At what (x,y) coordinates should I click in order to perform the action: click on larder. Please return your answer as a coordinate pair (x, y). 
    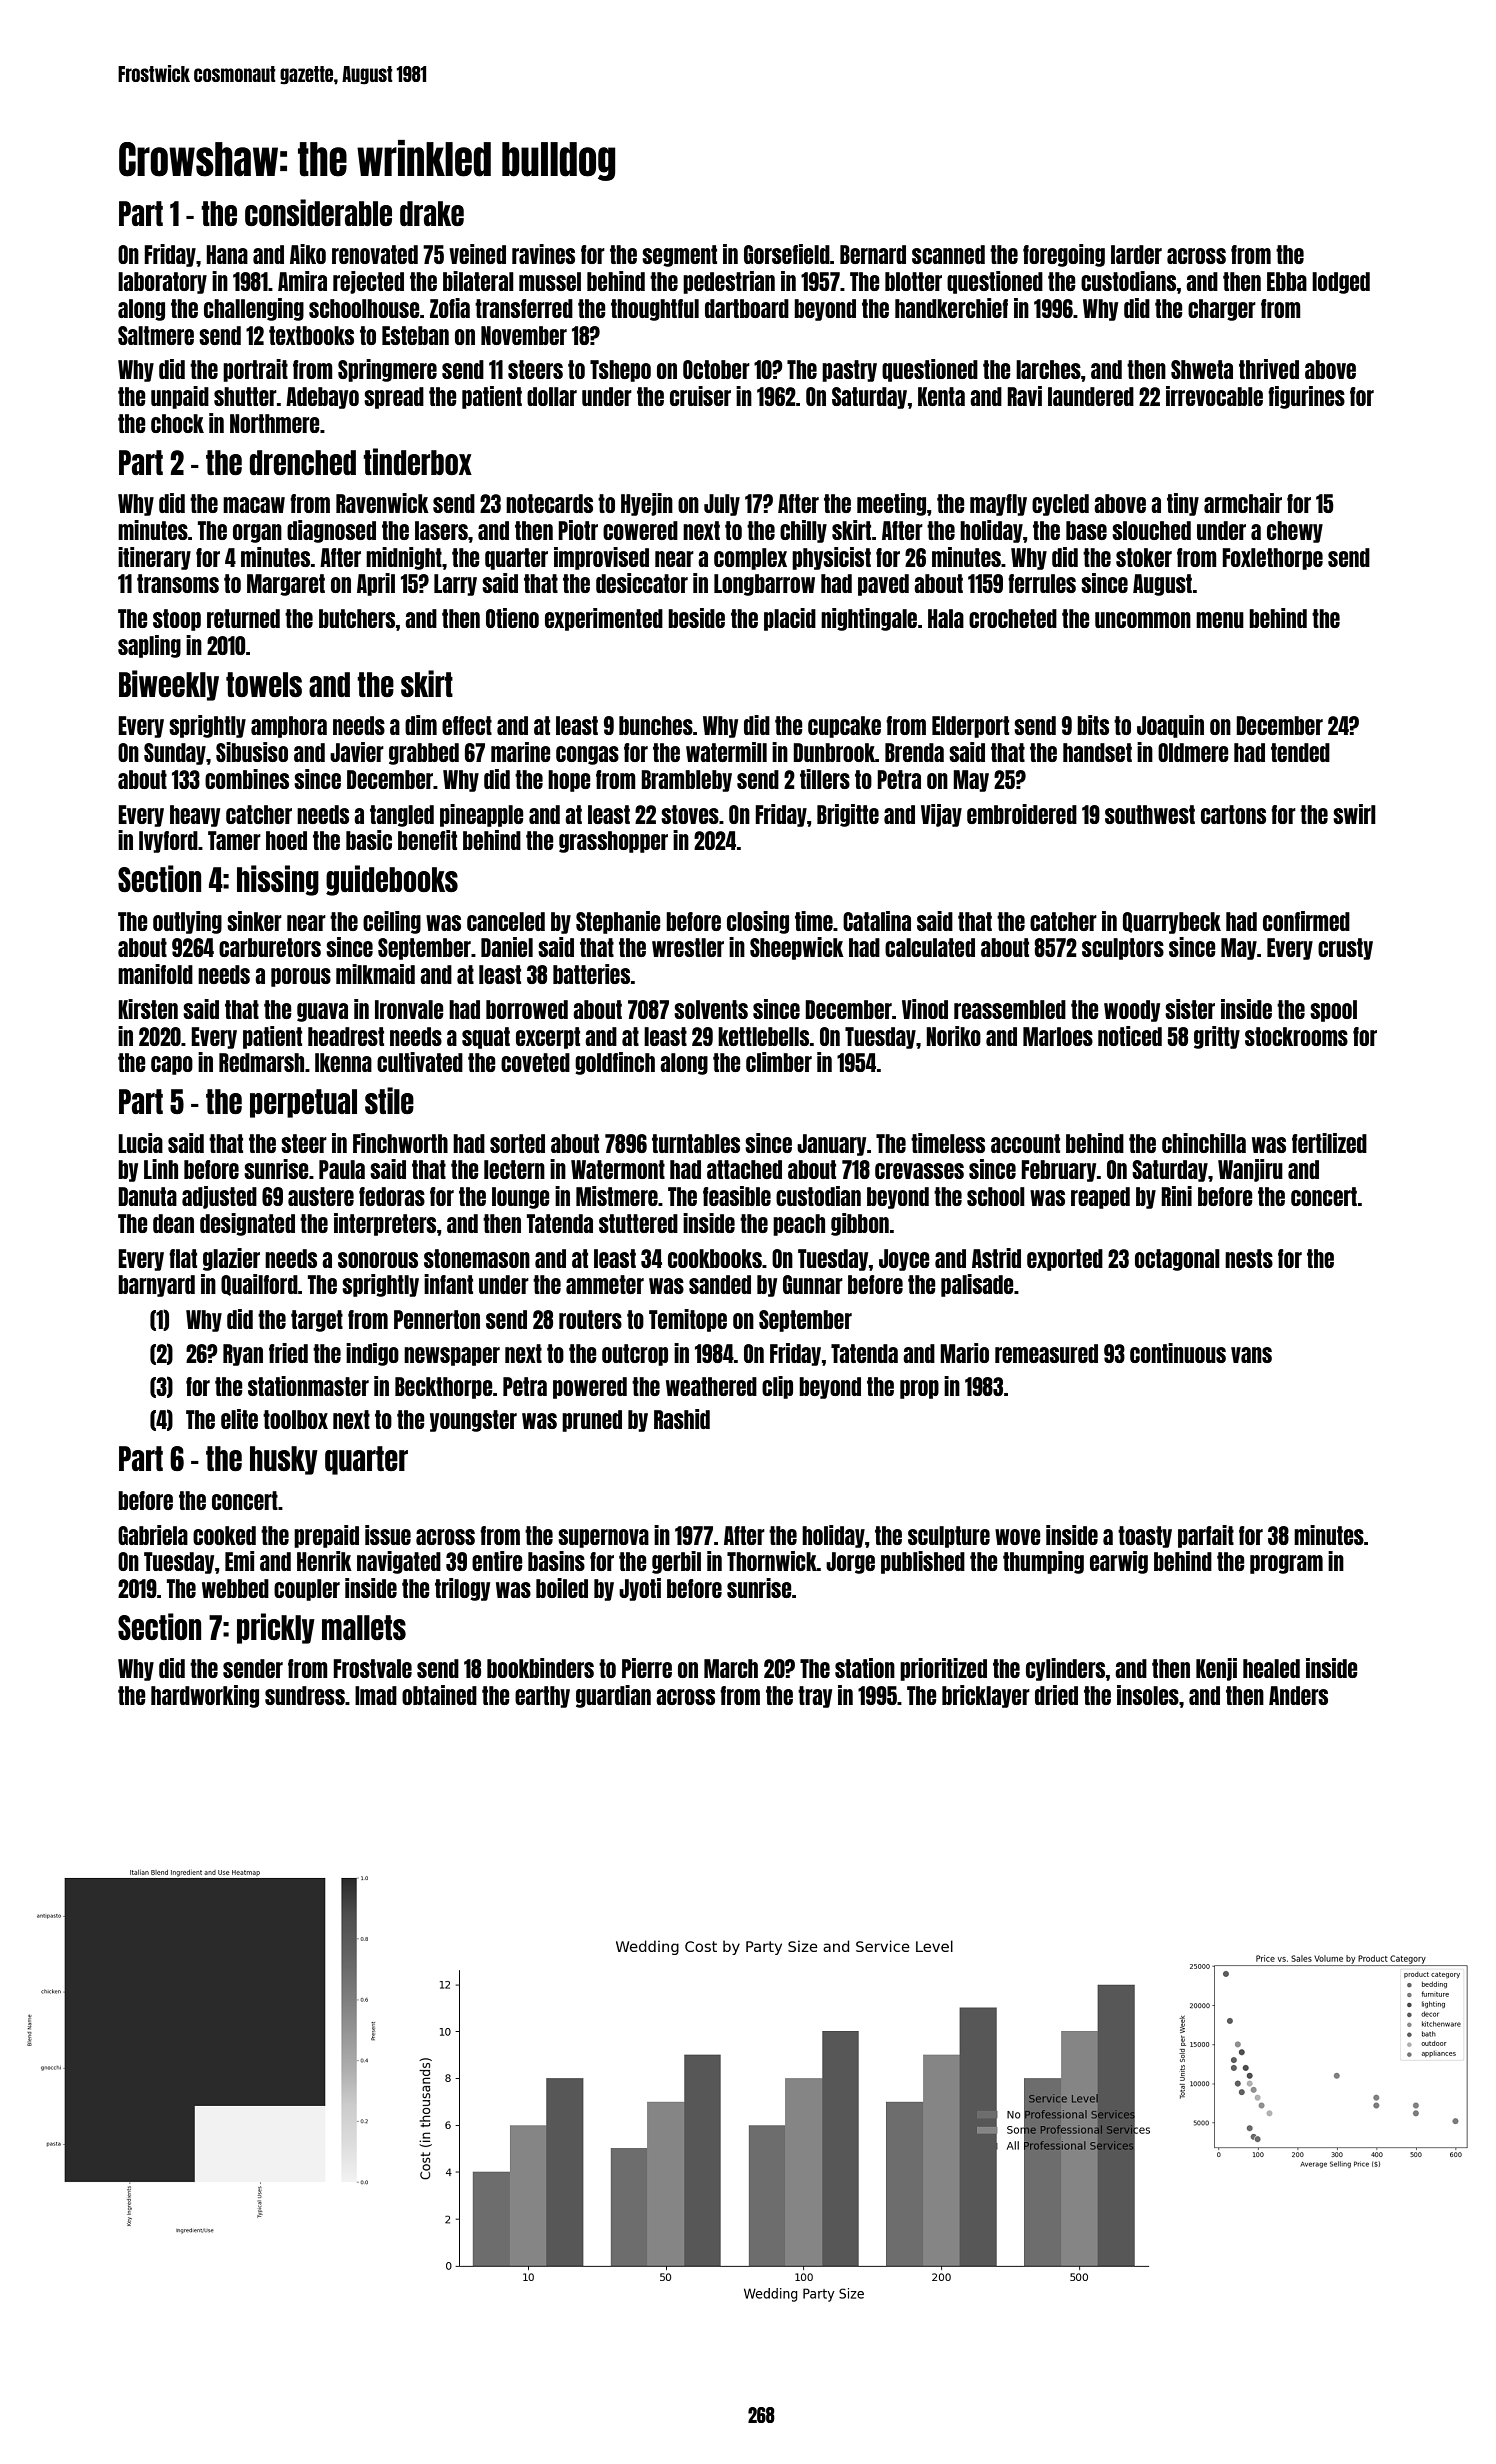
    Looking at the image, I should click on (1136, 254).
